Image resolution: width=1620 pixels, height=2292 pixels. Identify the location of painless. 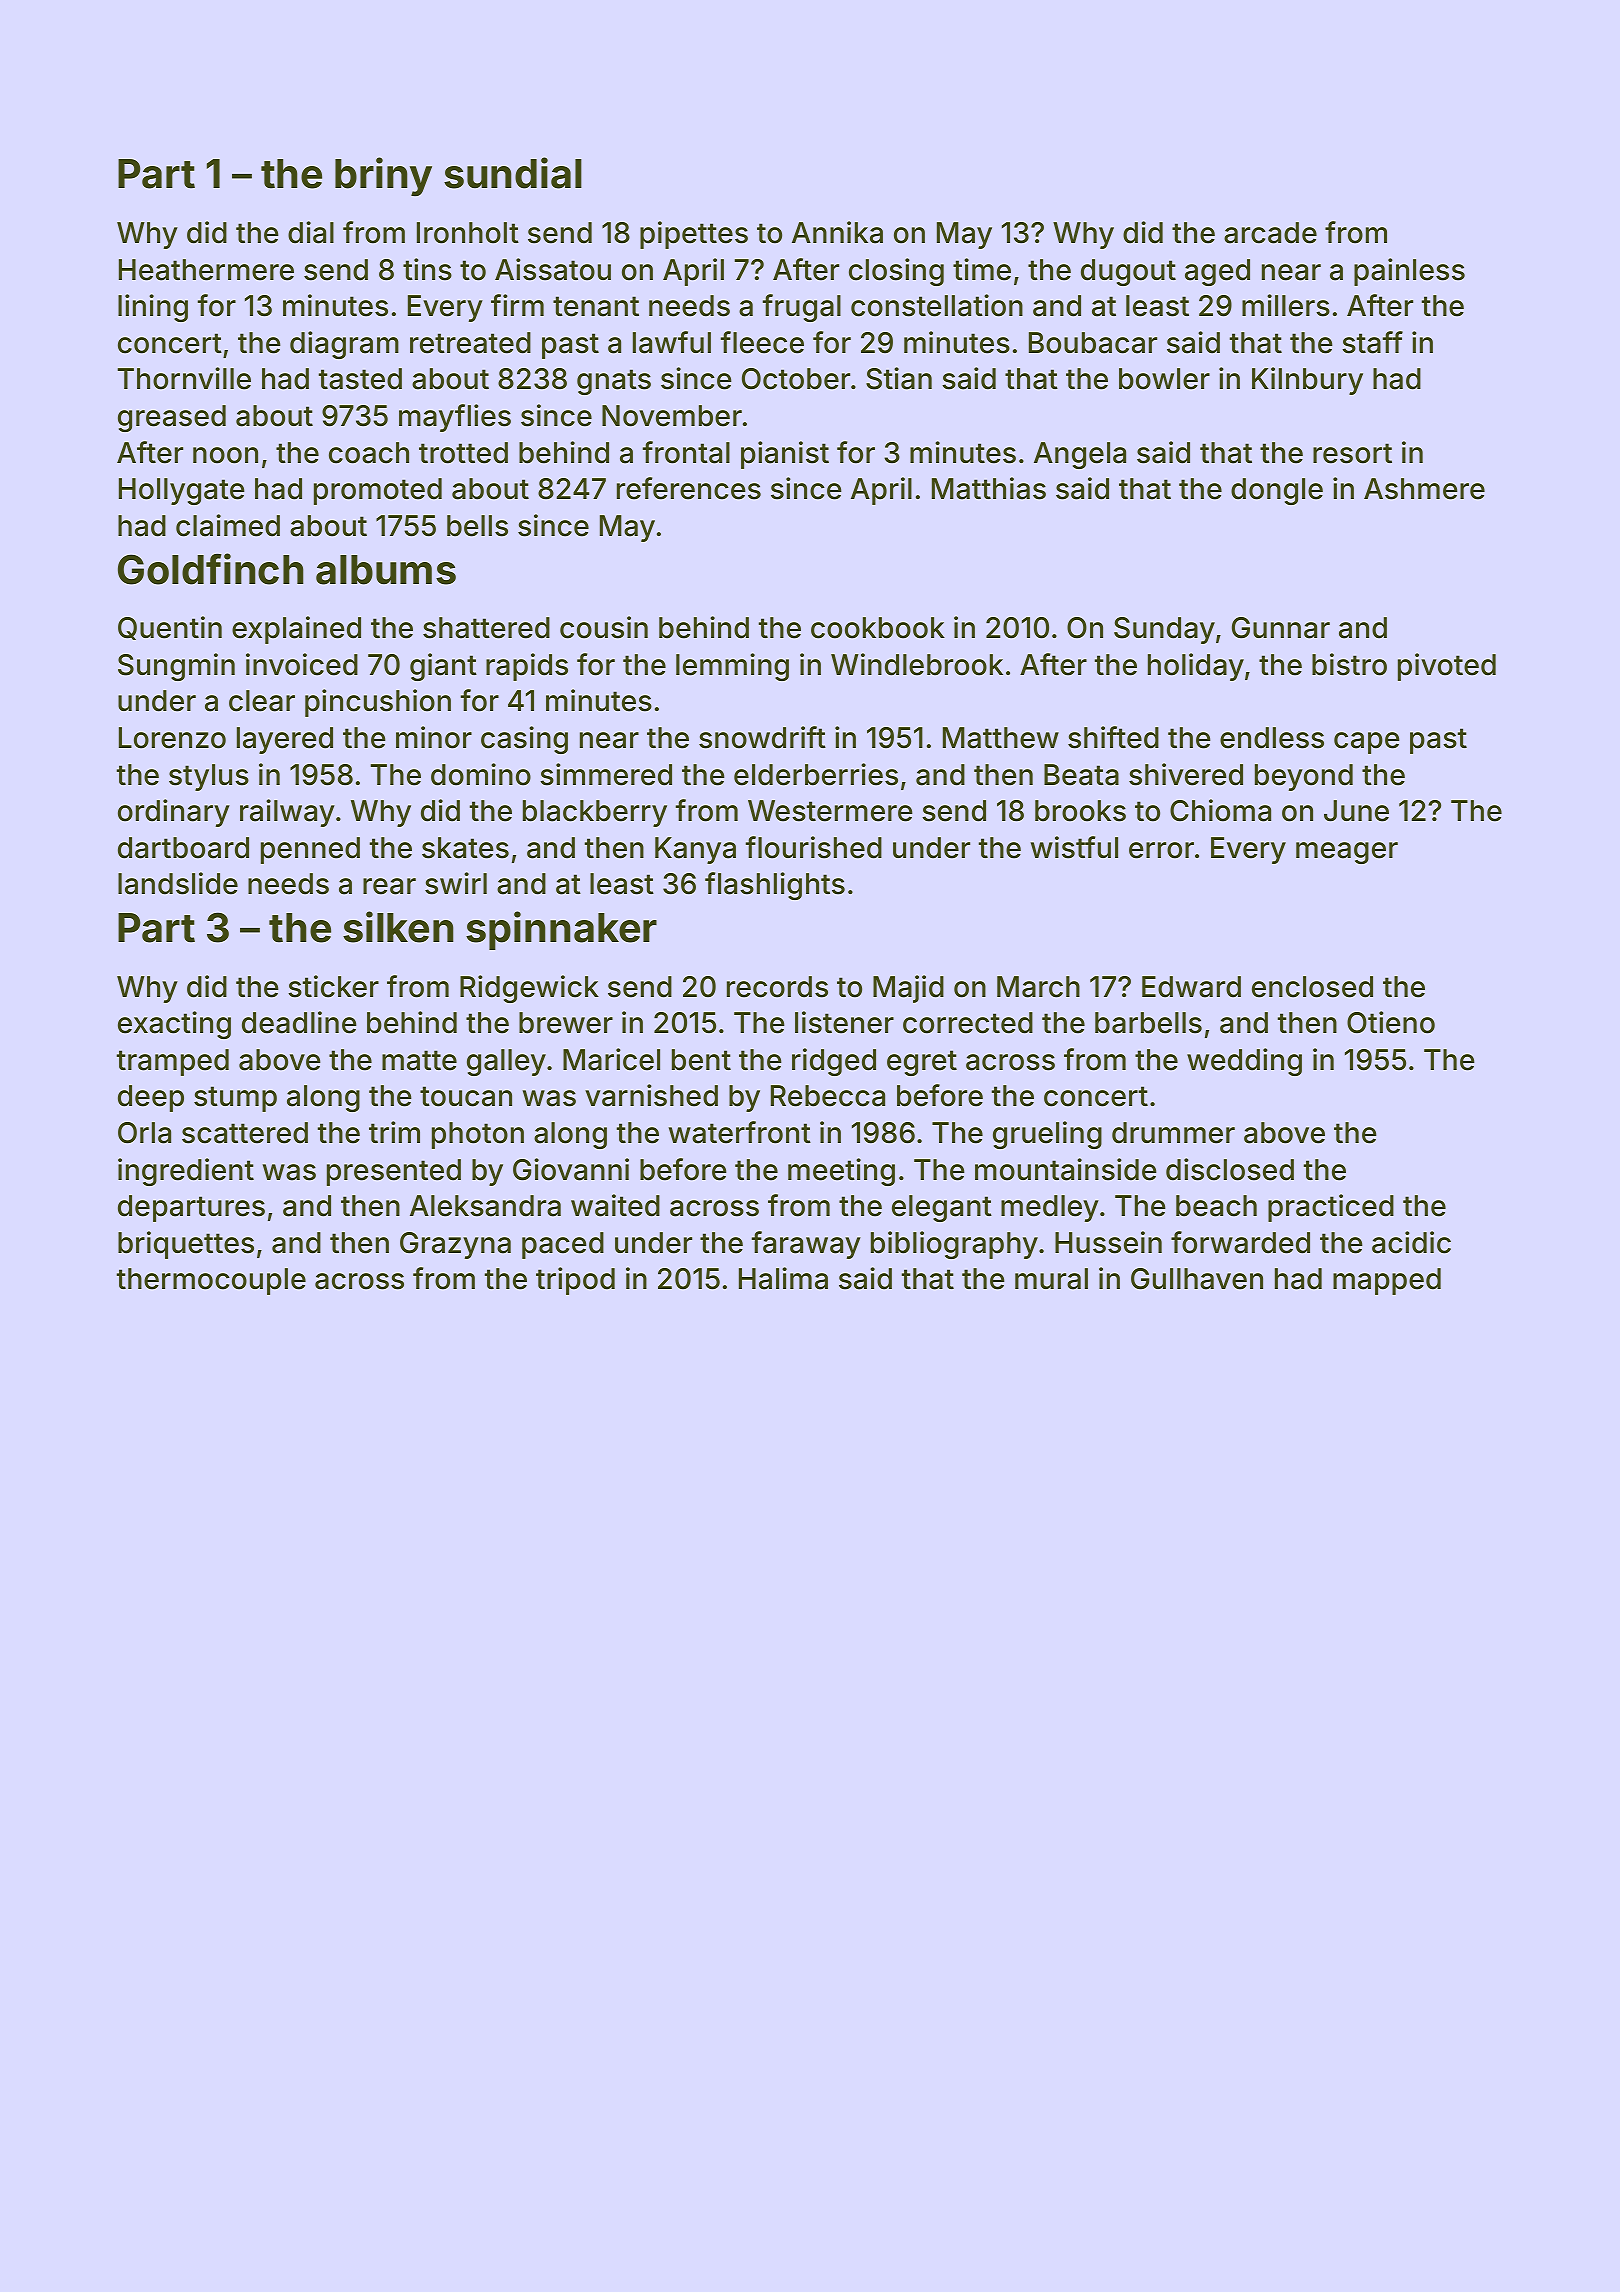
(1409, 272).
